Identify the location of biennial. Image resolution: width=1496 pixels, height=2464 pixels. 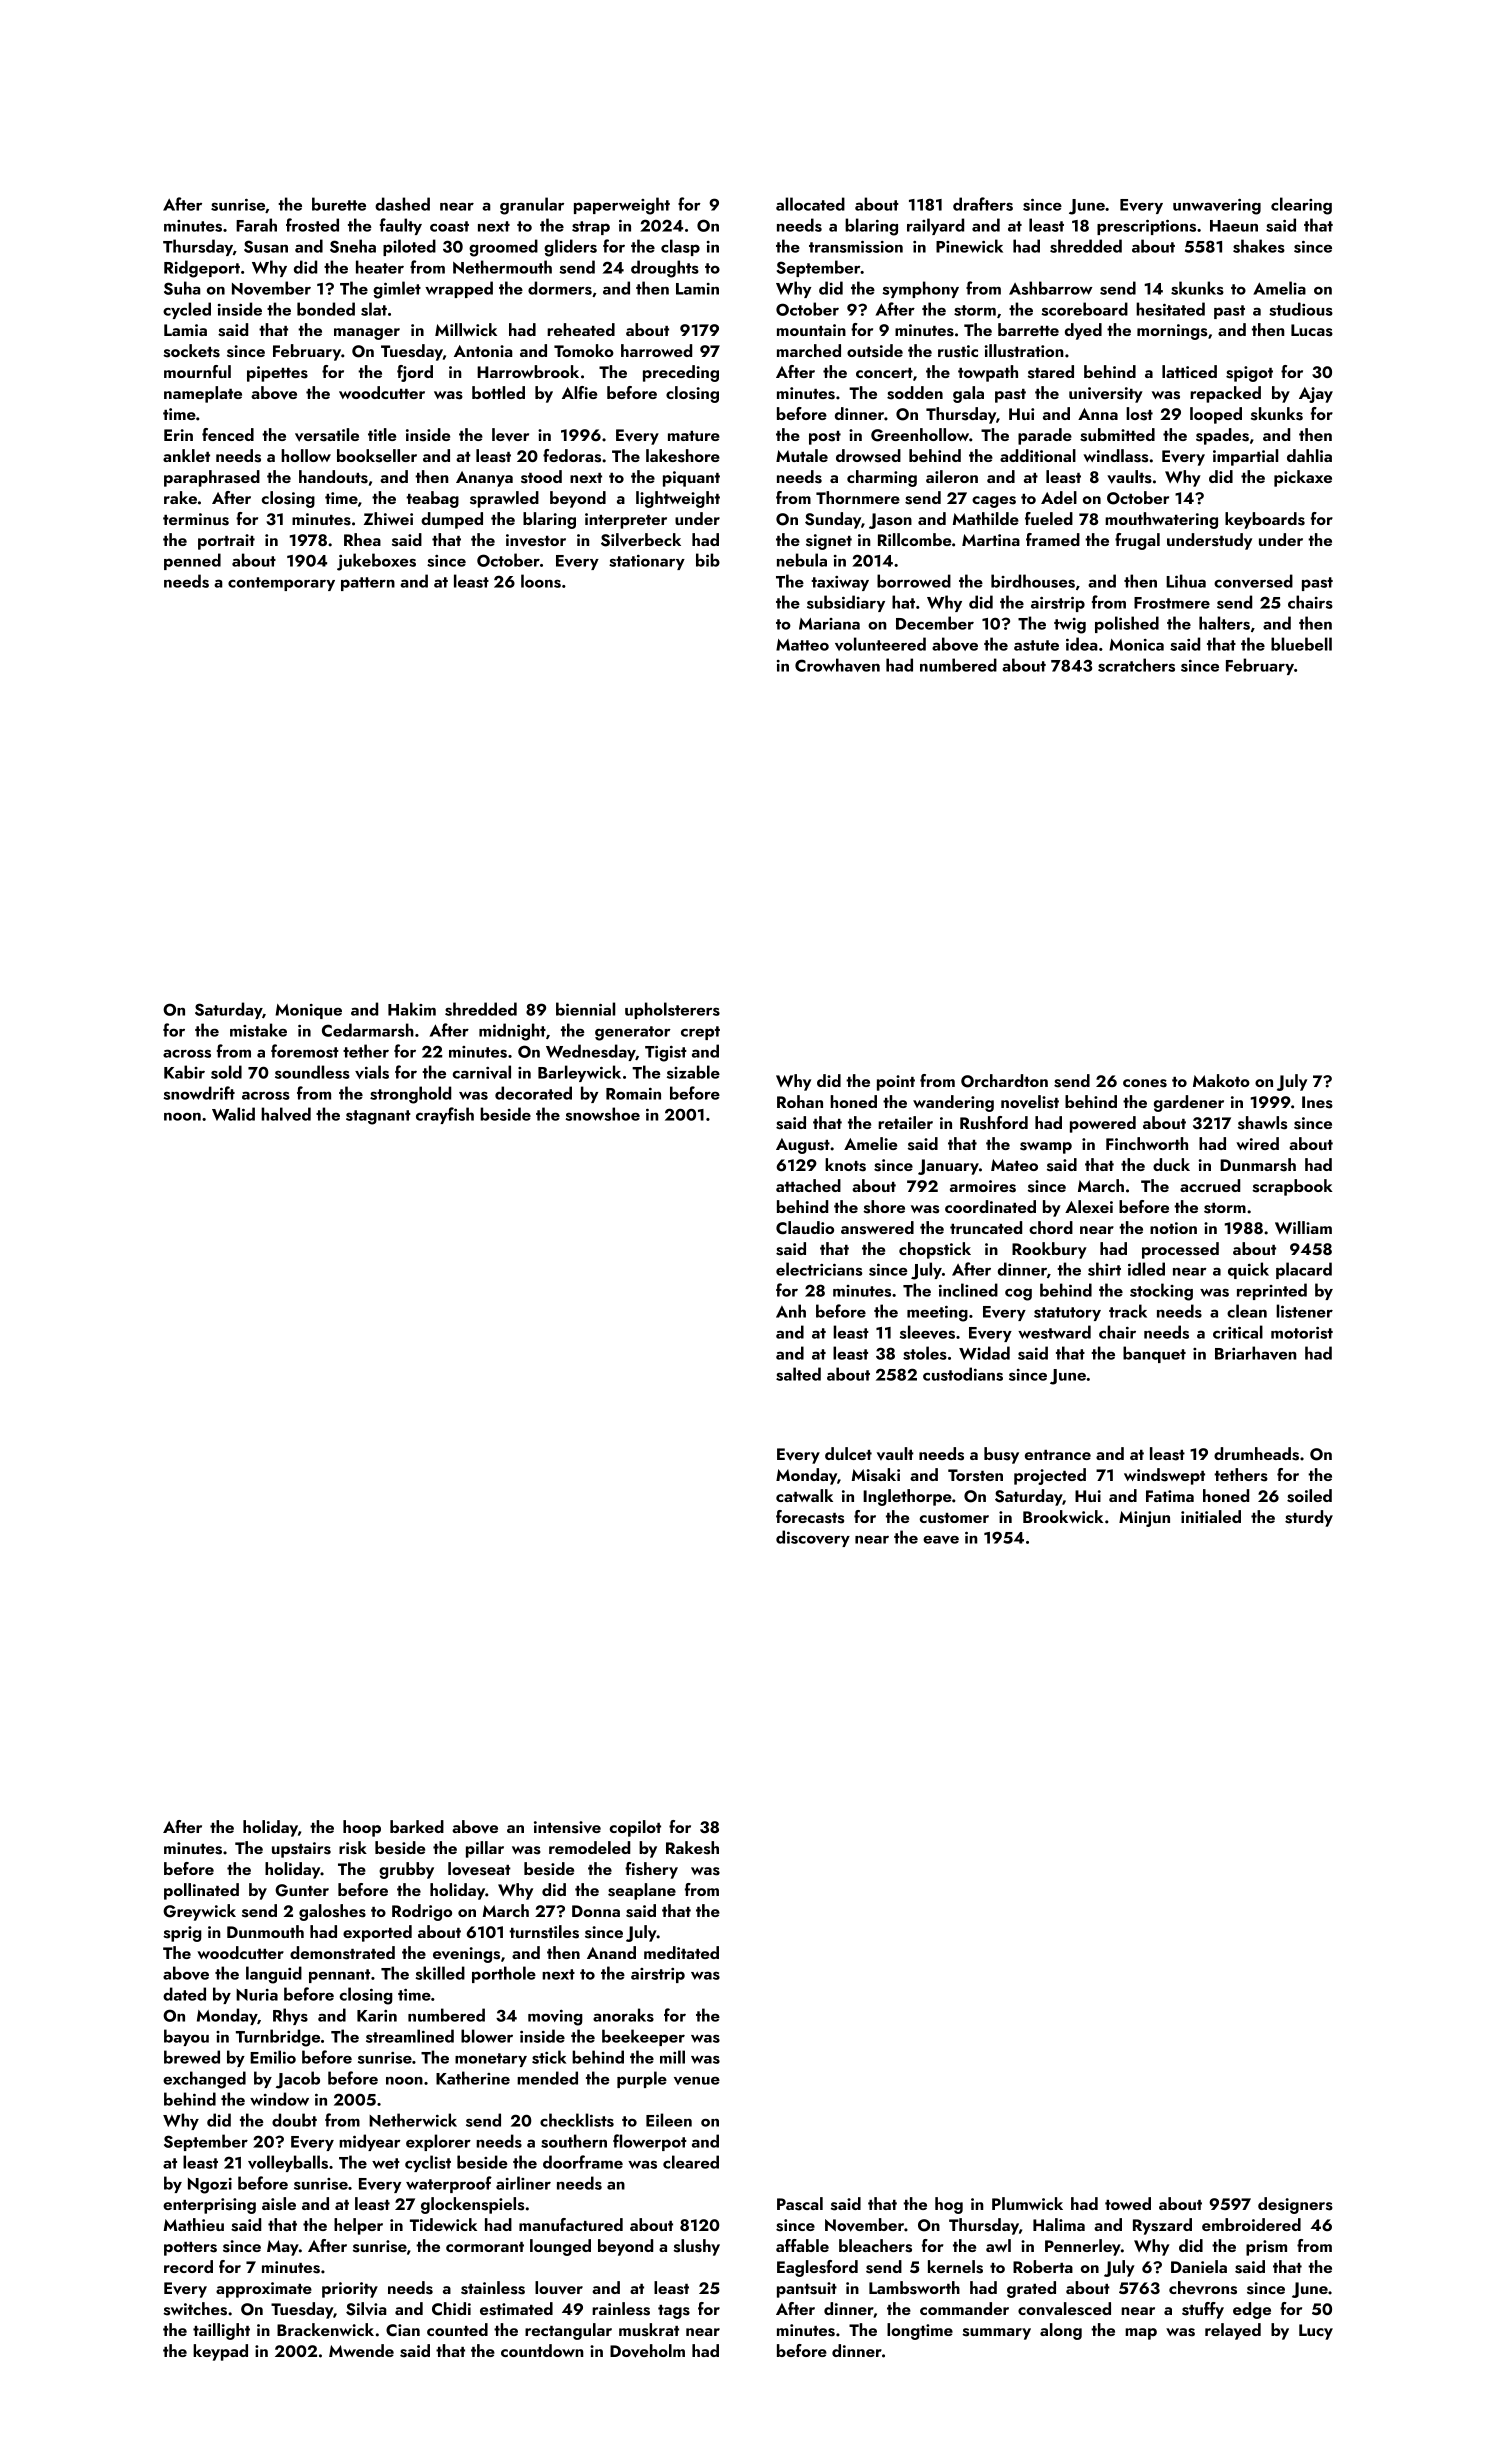
(585, 1009).
